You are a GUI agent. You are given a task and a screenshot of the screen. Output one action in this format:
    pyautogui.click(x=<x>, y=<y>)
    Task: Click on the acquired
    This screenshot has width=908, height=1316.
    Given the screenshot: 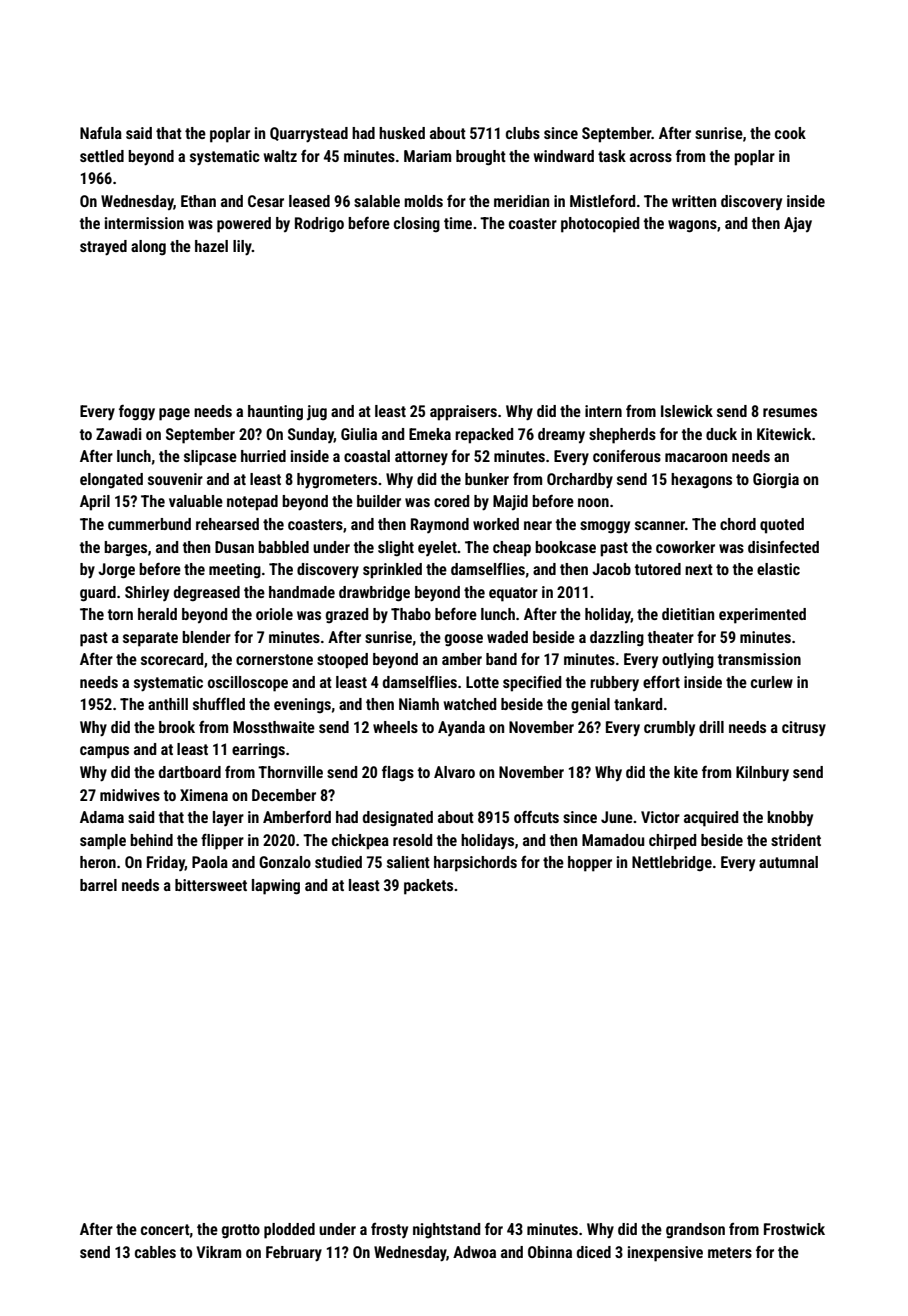 What is the action you would take?
    pyautogui.click(x=711, y=819)
